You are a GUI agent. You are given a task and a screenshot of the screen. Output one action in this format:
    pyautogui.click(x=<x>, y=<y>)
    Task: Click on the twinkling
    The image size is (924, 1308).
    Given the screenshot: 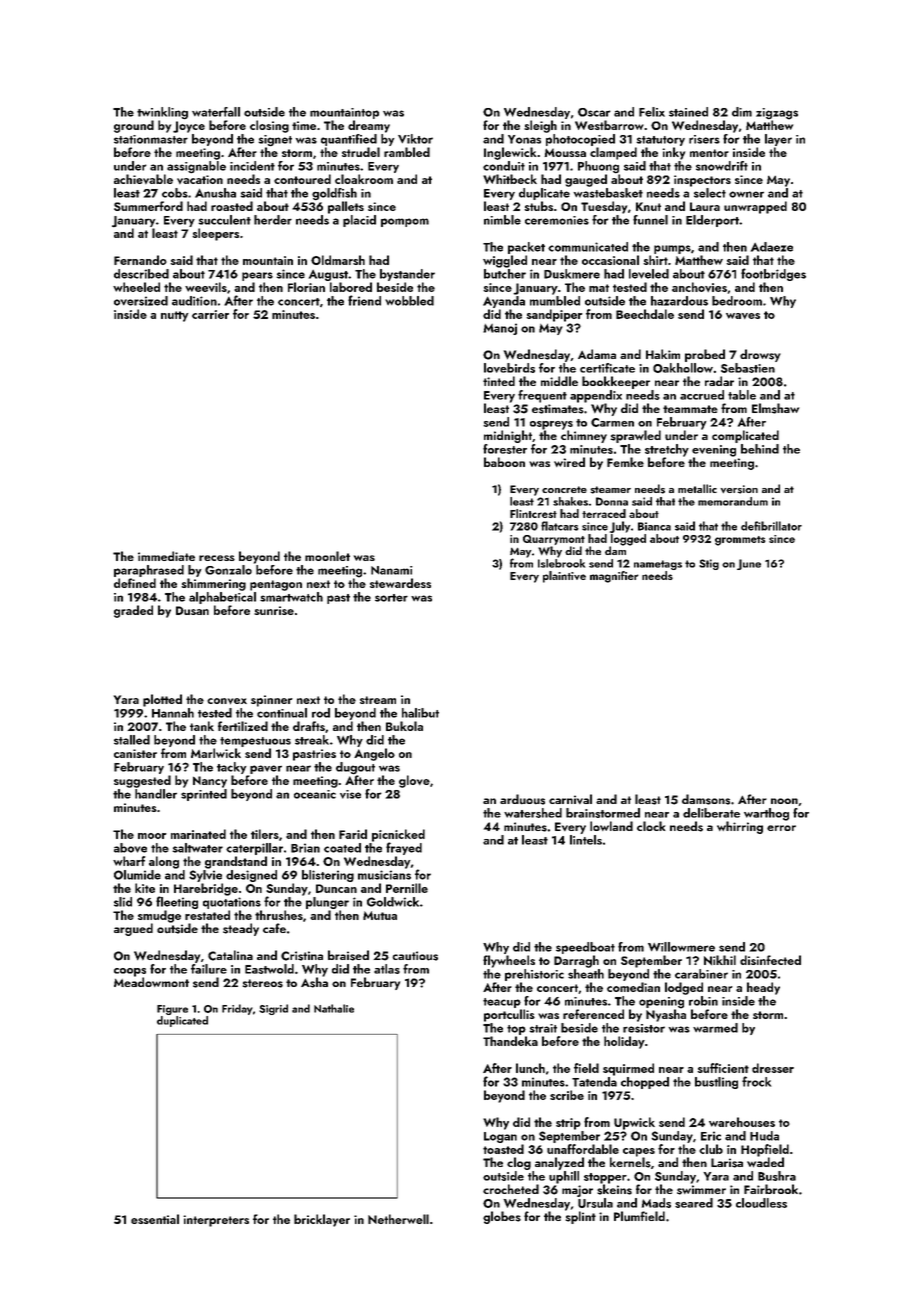 What is the action you would take?
    pyautogui.click(x=162, y=113)
